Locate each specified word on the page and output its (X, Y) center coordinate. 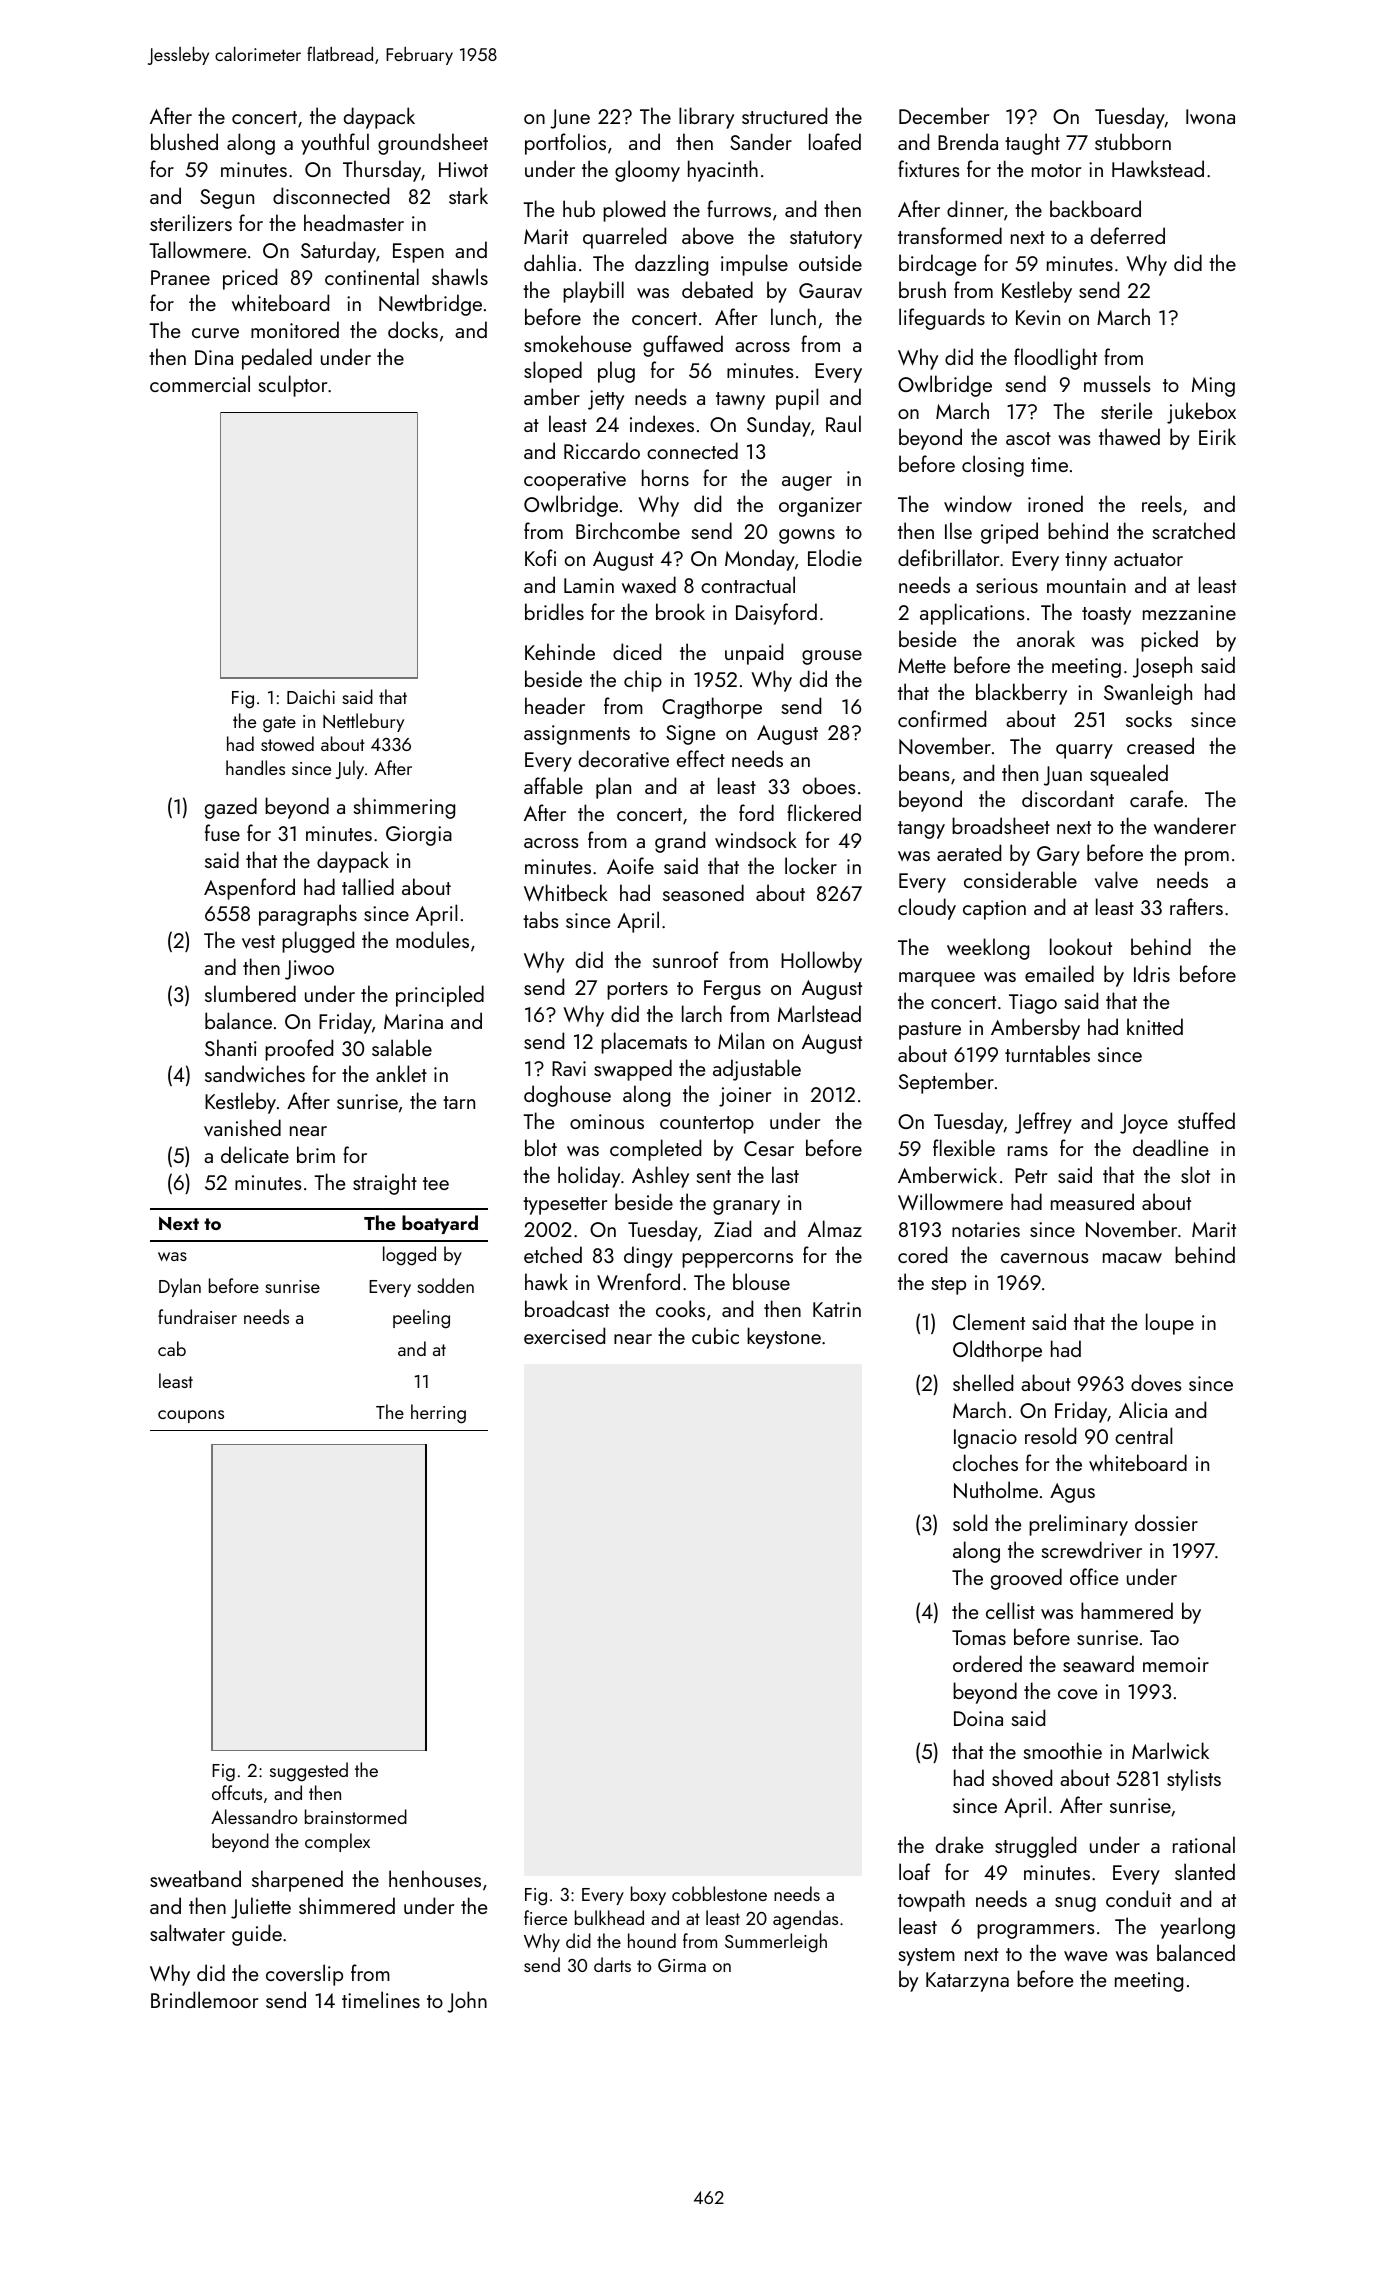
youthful (335, 144)
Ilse (958, 530)
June (570, 119)
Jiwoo (309, 970)
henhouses (435, 1878)
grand (680, 842)
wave (1085, 1956)
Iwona (1210, 116)
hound (652, 1940)
